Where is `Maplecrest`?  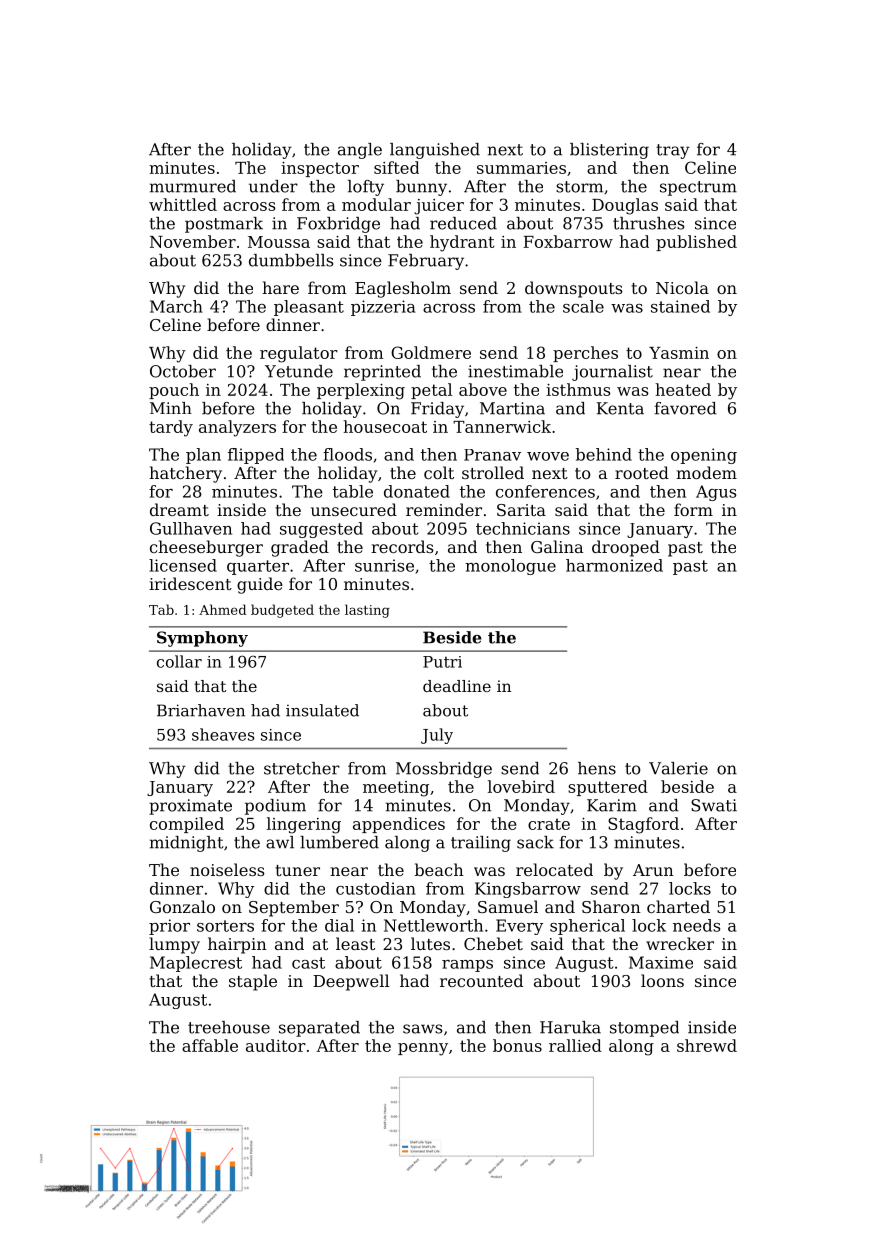
Maplecrest is located at coordinates (196, 964).
